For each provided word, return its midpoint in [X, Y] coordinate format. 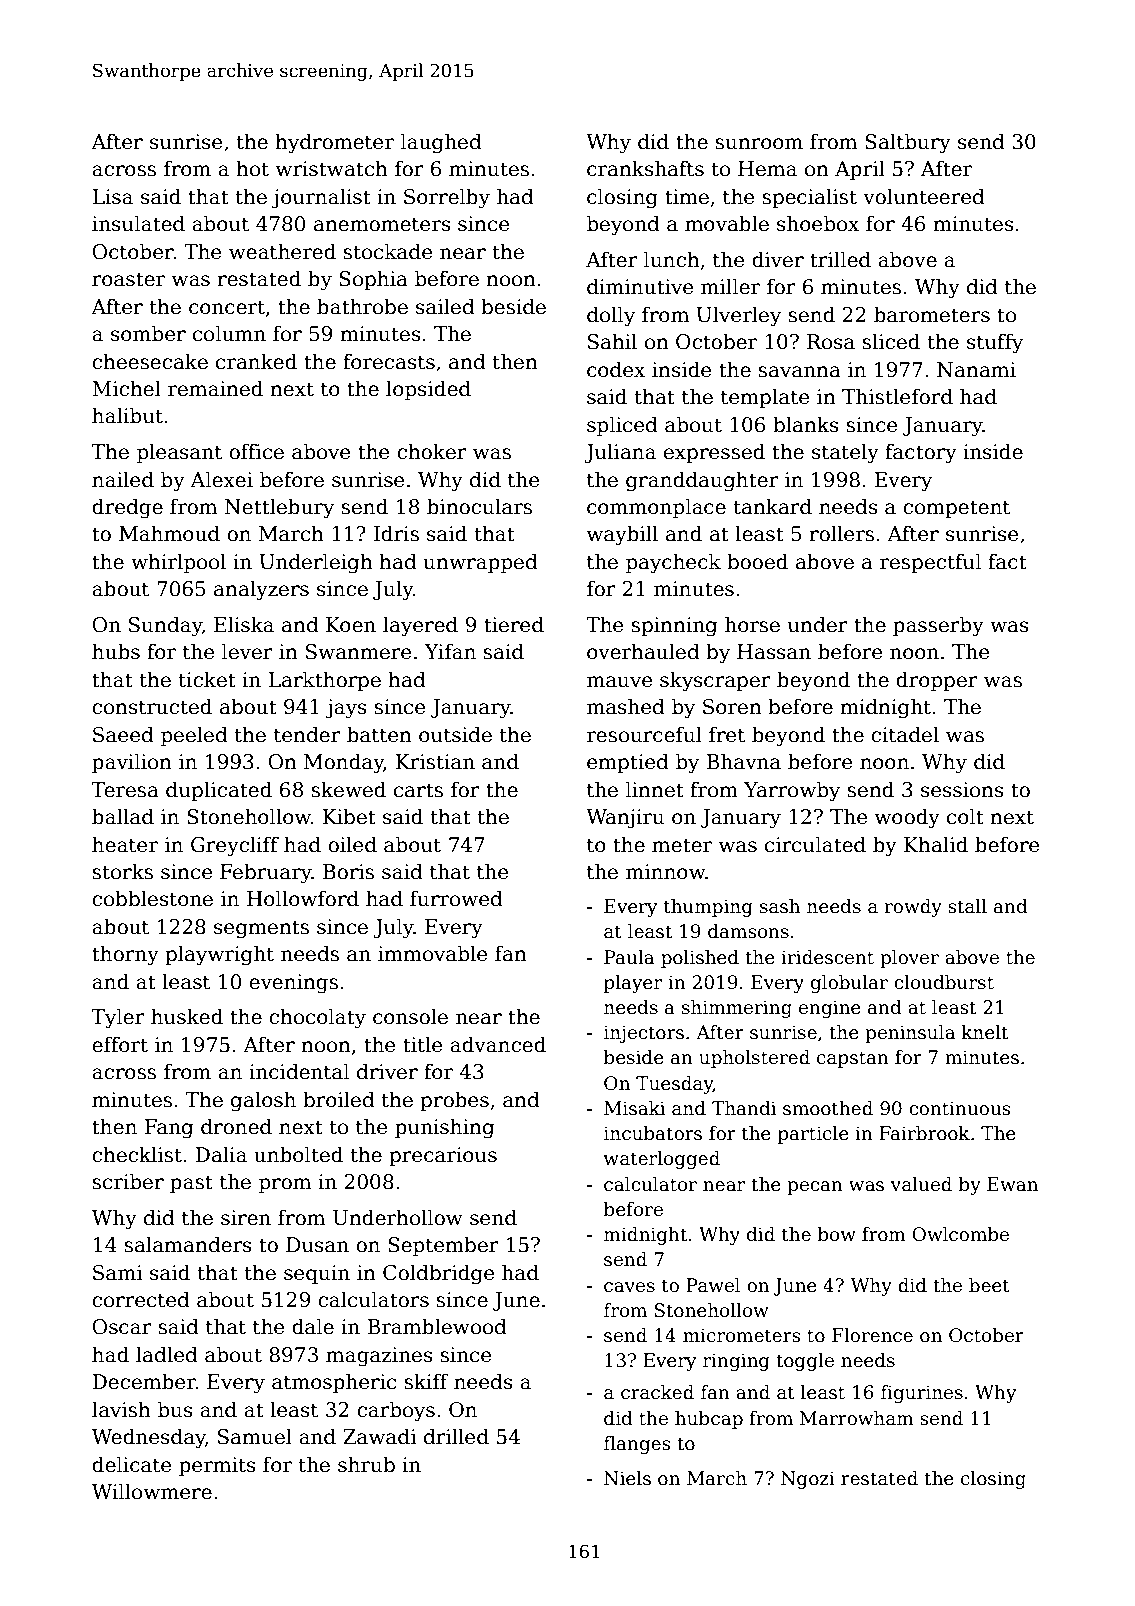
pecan [815, 1188]
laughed [441, 143]
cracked [657, 1392]
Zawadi [380, 1436]
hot [252, 168]
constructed [152, 706]
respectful [930, 563]
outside [455, 734]
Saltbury [908, 143]
